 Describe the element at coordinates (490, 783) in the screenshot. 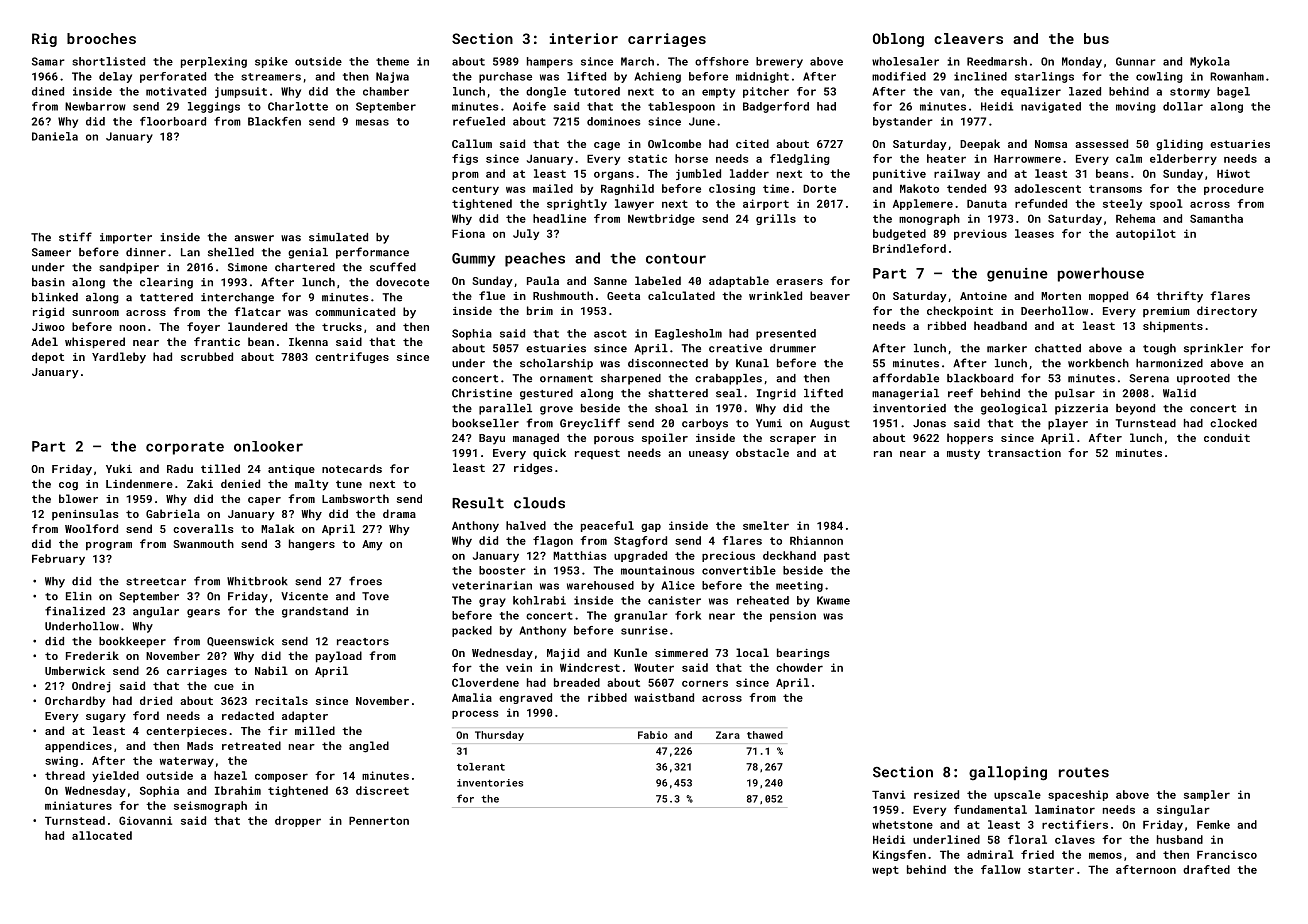

I see `inventories` at that location.
